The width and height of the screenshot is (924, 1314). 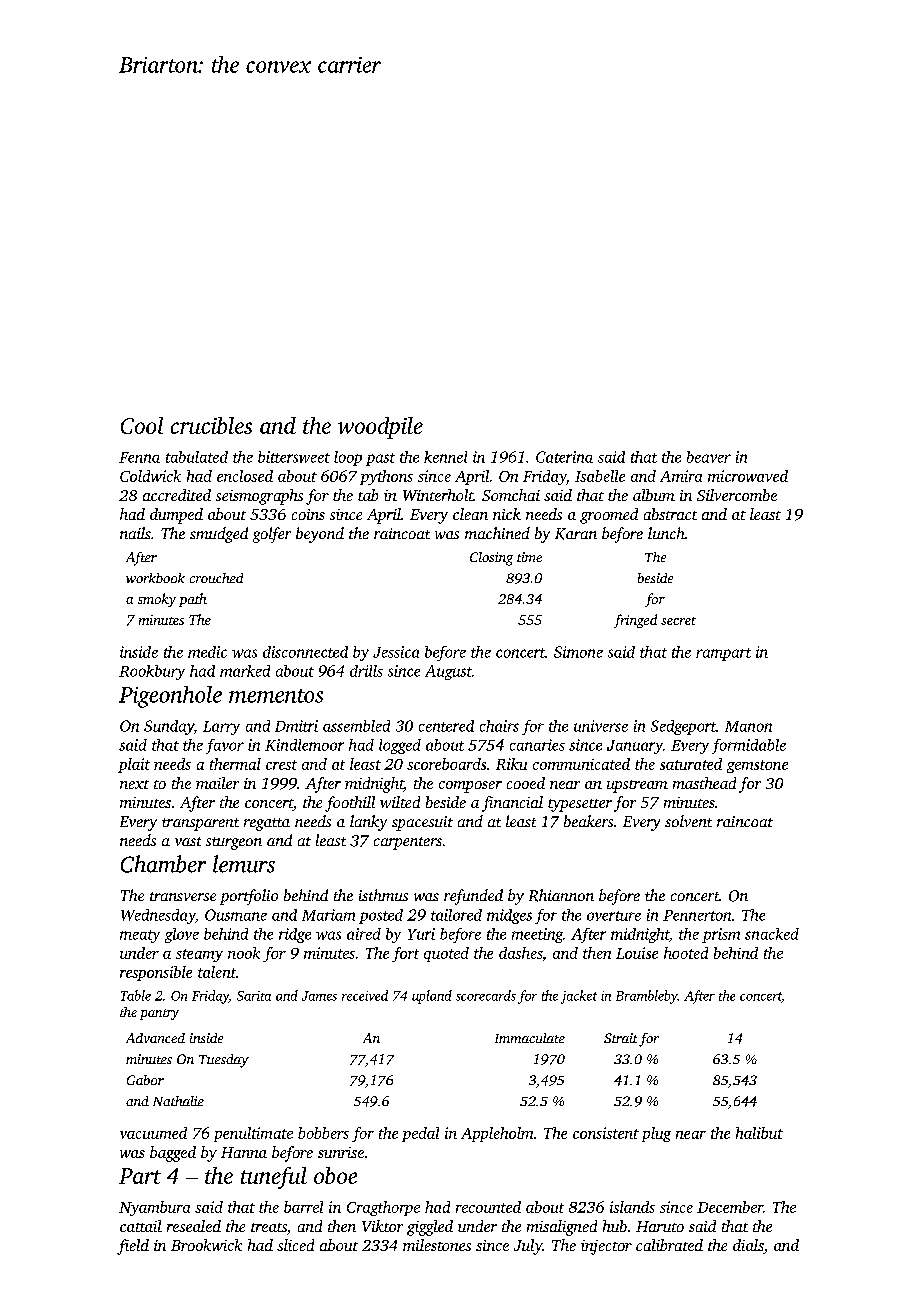 What do you see at coordinates (637, 786) in the screenshot?
I see `upstream` at bounding box center [637, 786].
